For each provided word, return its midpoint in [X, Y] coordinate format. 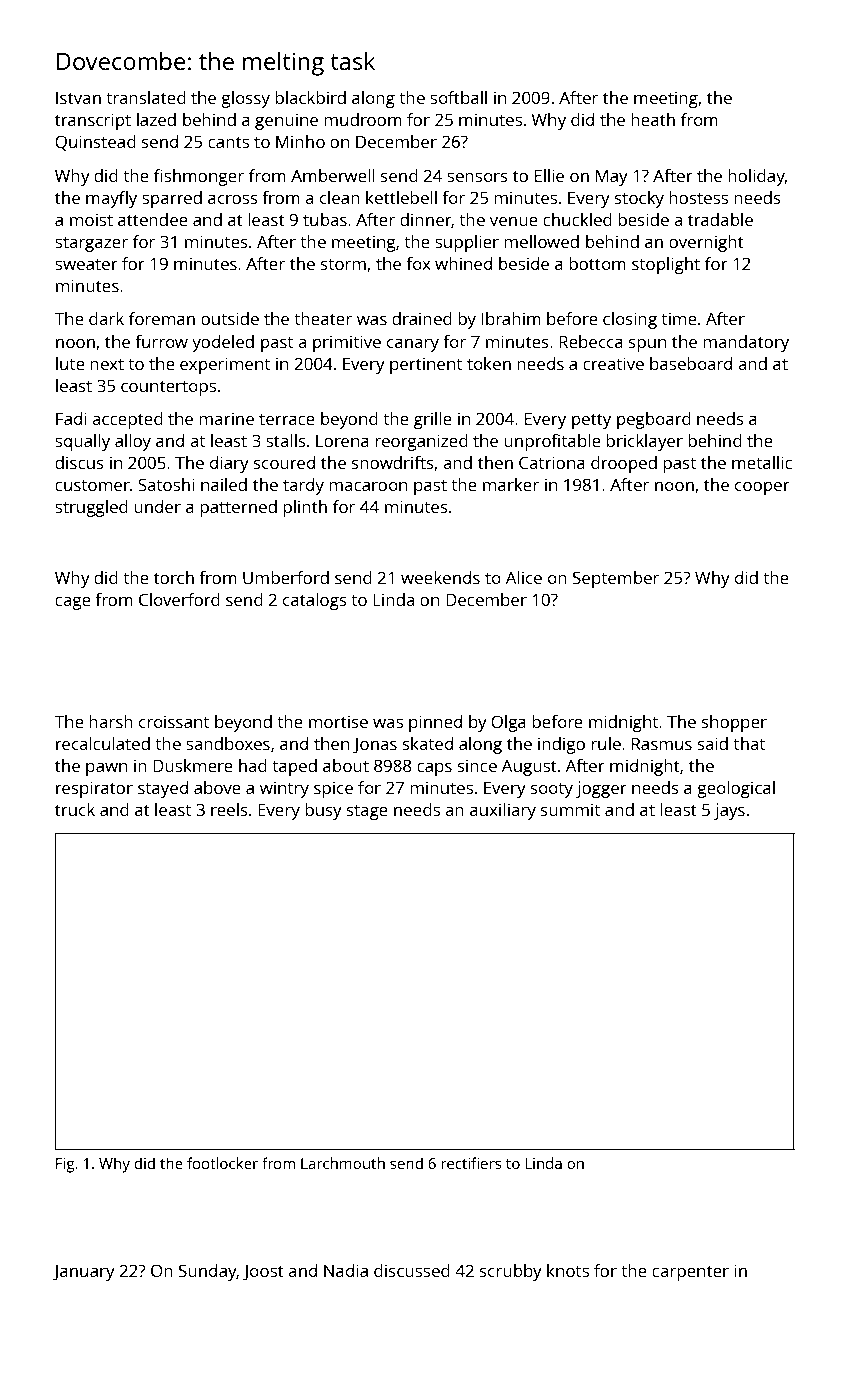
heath [653, 119]
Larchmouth [343, 1163]
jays [729, 811]
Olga [508, 723]
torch [174, 577]
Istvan [78, 98]
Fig [65, 1165]
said [713, 743]
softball [458, 97]
